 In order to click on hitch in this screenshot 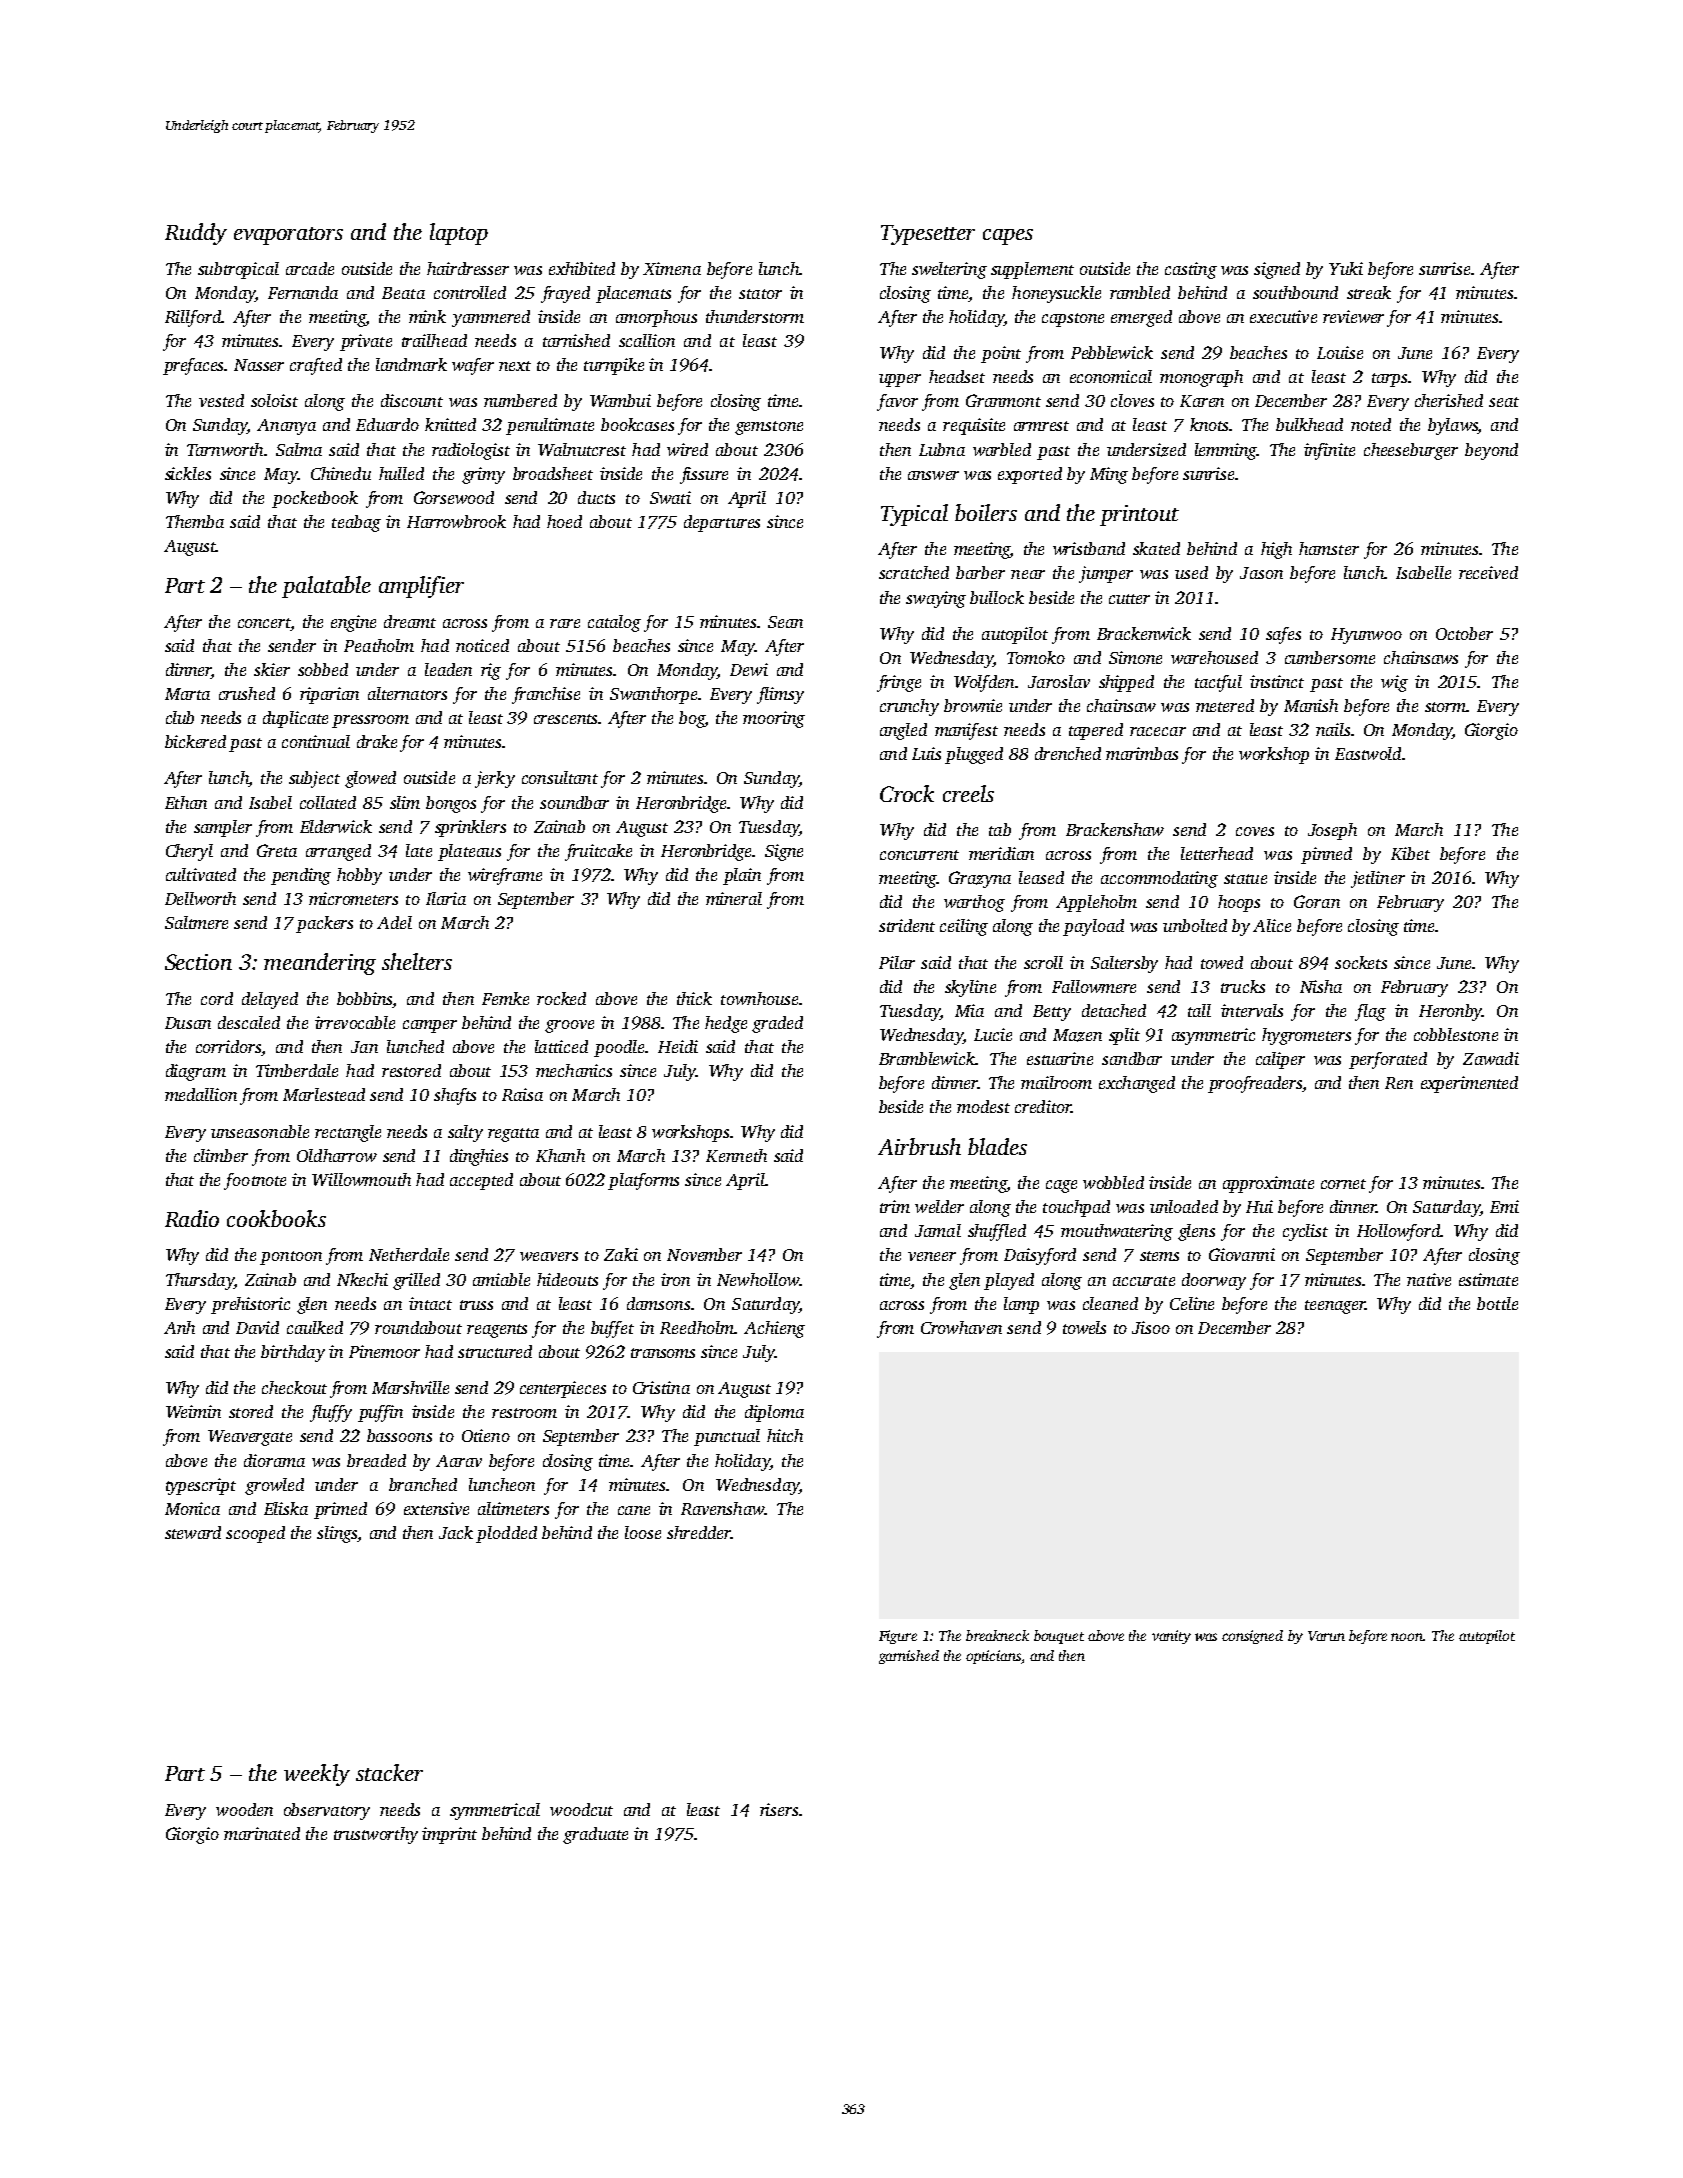, I will do `click(785, 1435)`.
